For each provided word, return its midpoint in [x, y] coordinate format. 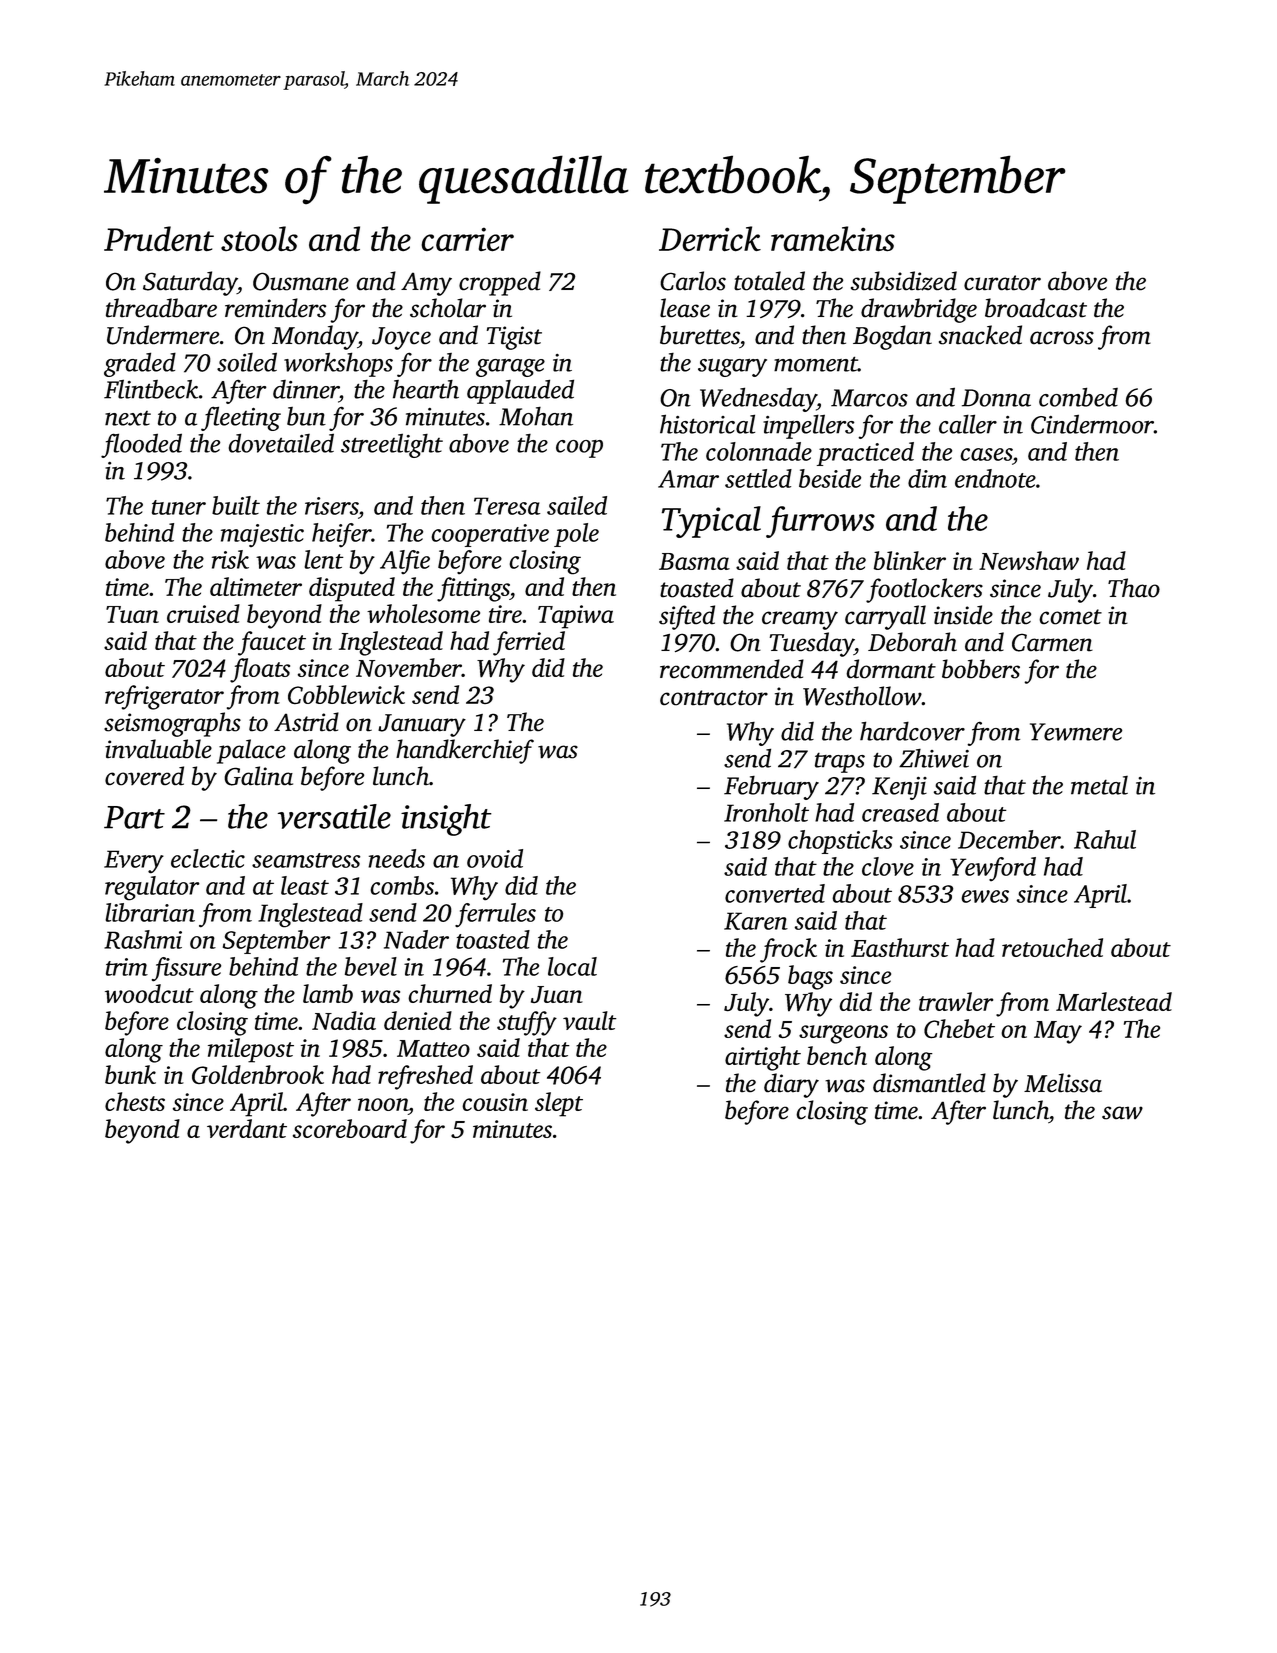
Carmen [1052, 642]
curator [1002, 283]
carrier [467, 239]
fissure [186, 969]
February [771, 788]
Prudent [159, 239]
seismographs [172, 724]
